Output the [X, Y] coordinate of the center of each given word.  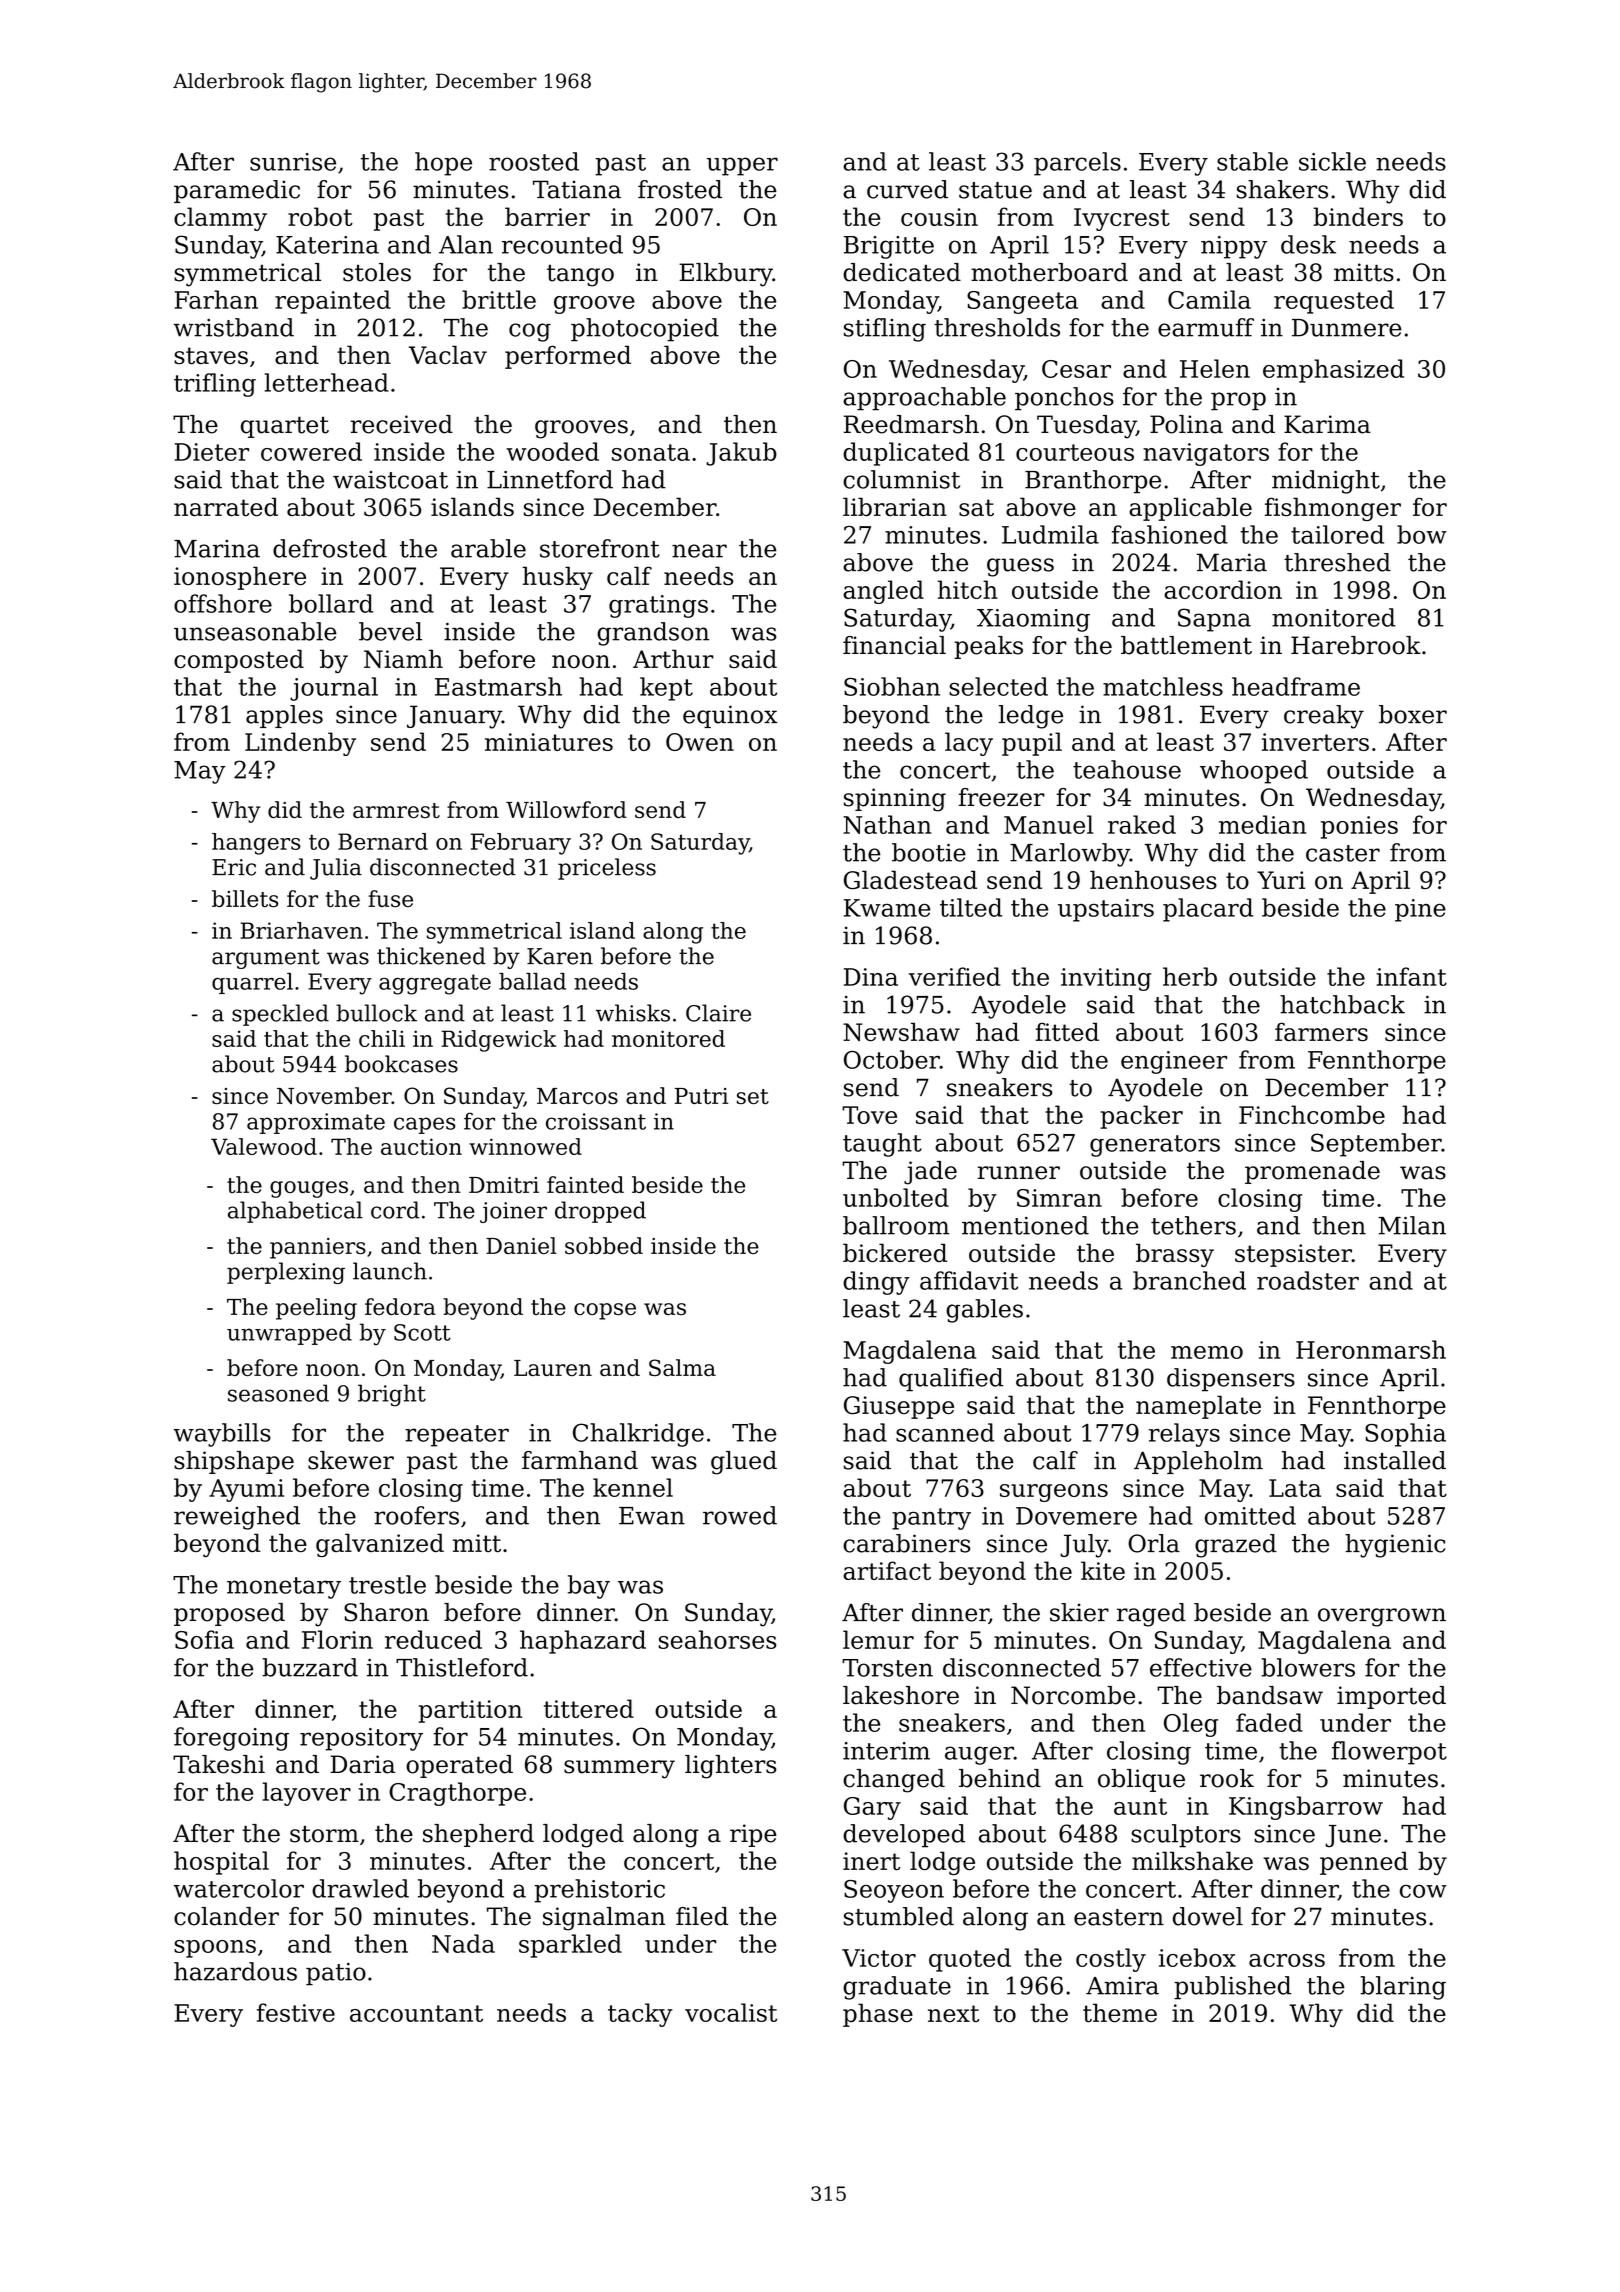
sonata [651, 452]
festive [296, 2012]
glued [744, 1463]
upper [742, 166]
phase [878, 2015]
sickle [1332, 161]
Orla [1154, 1543]
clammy [220, 219]
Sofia [204, 1639]
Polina [1186, 424]
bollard [331, 603]
